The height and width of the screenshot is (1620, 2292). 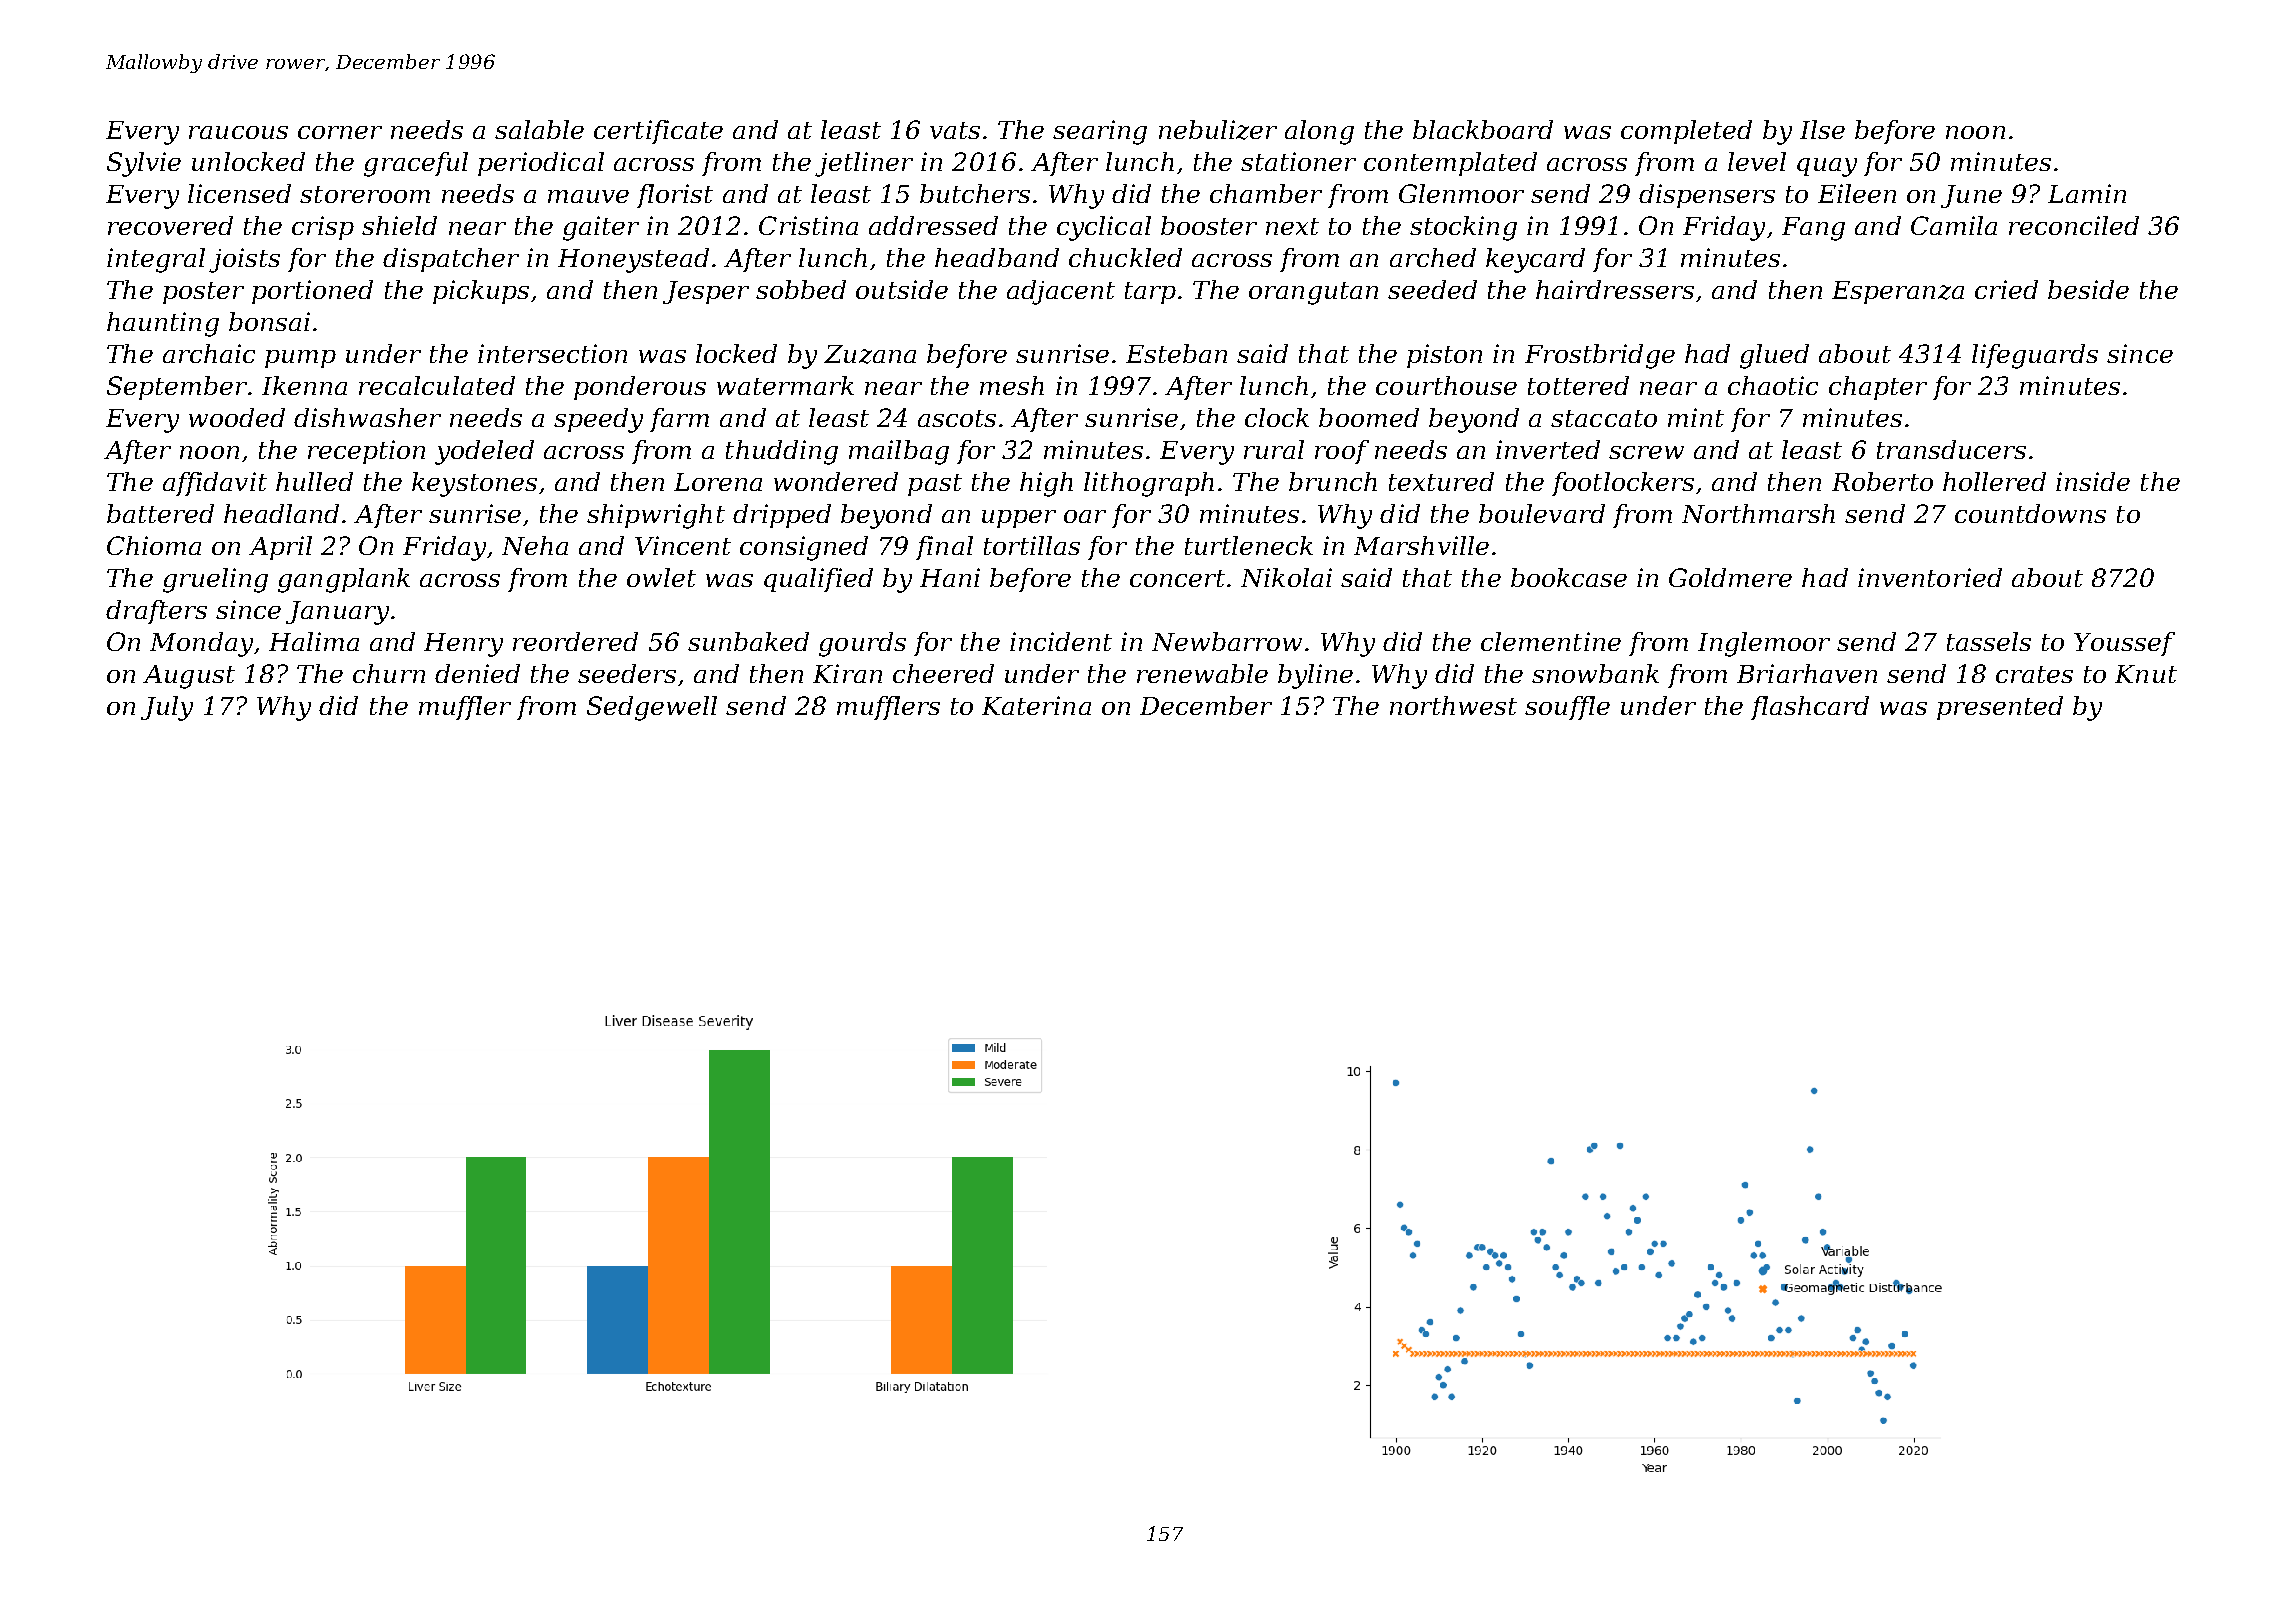 What do you see at coordinates (1286, 577) in the screenshot?
I see `Nikolai` at bounding box center [1286, 577].
